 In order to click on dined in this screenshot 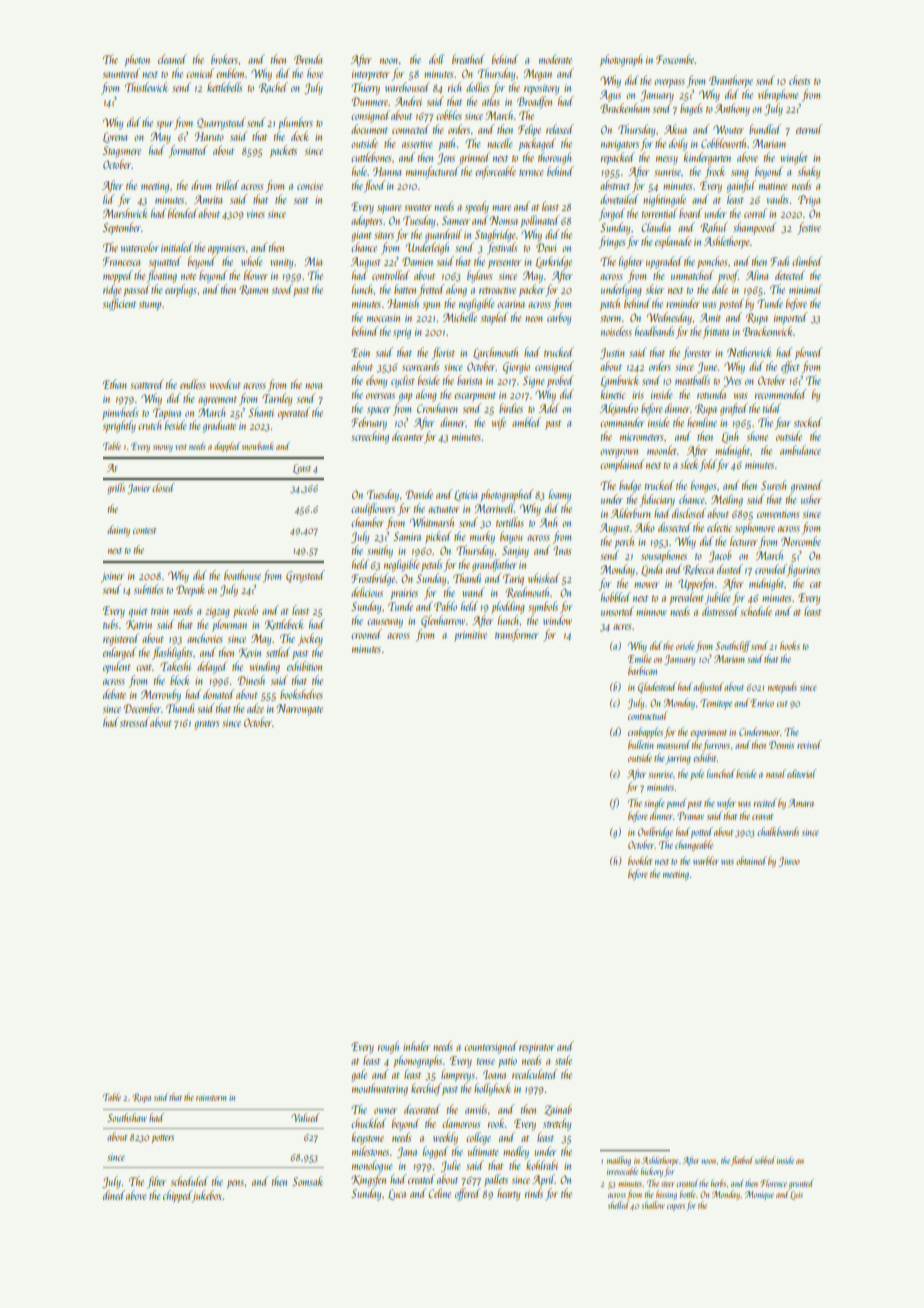, I will do `click(114, 1195)`.
